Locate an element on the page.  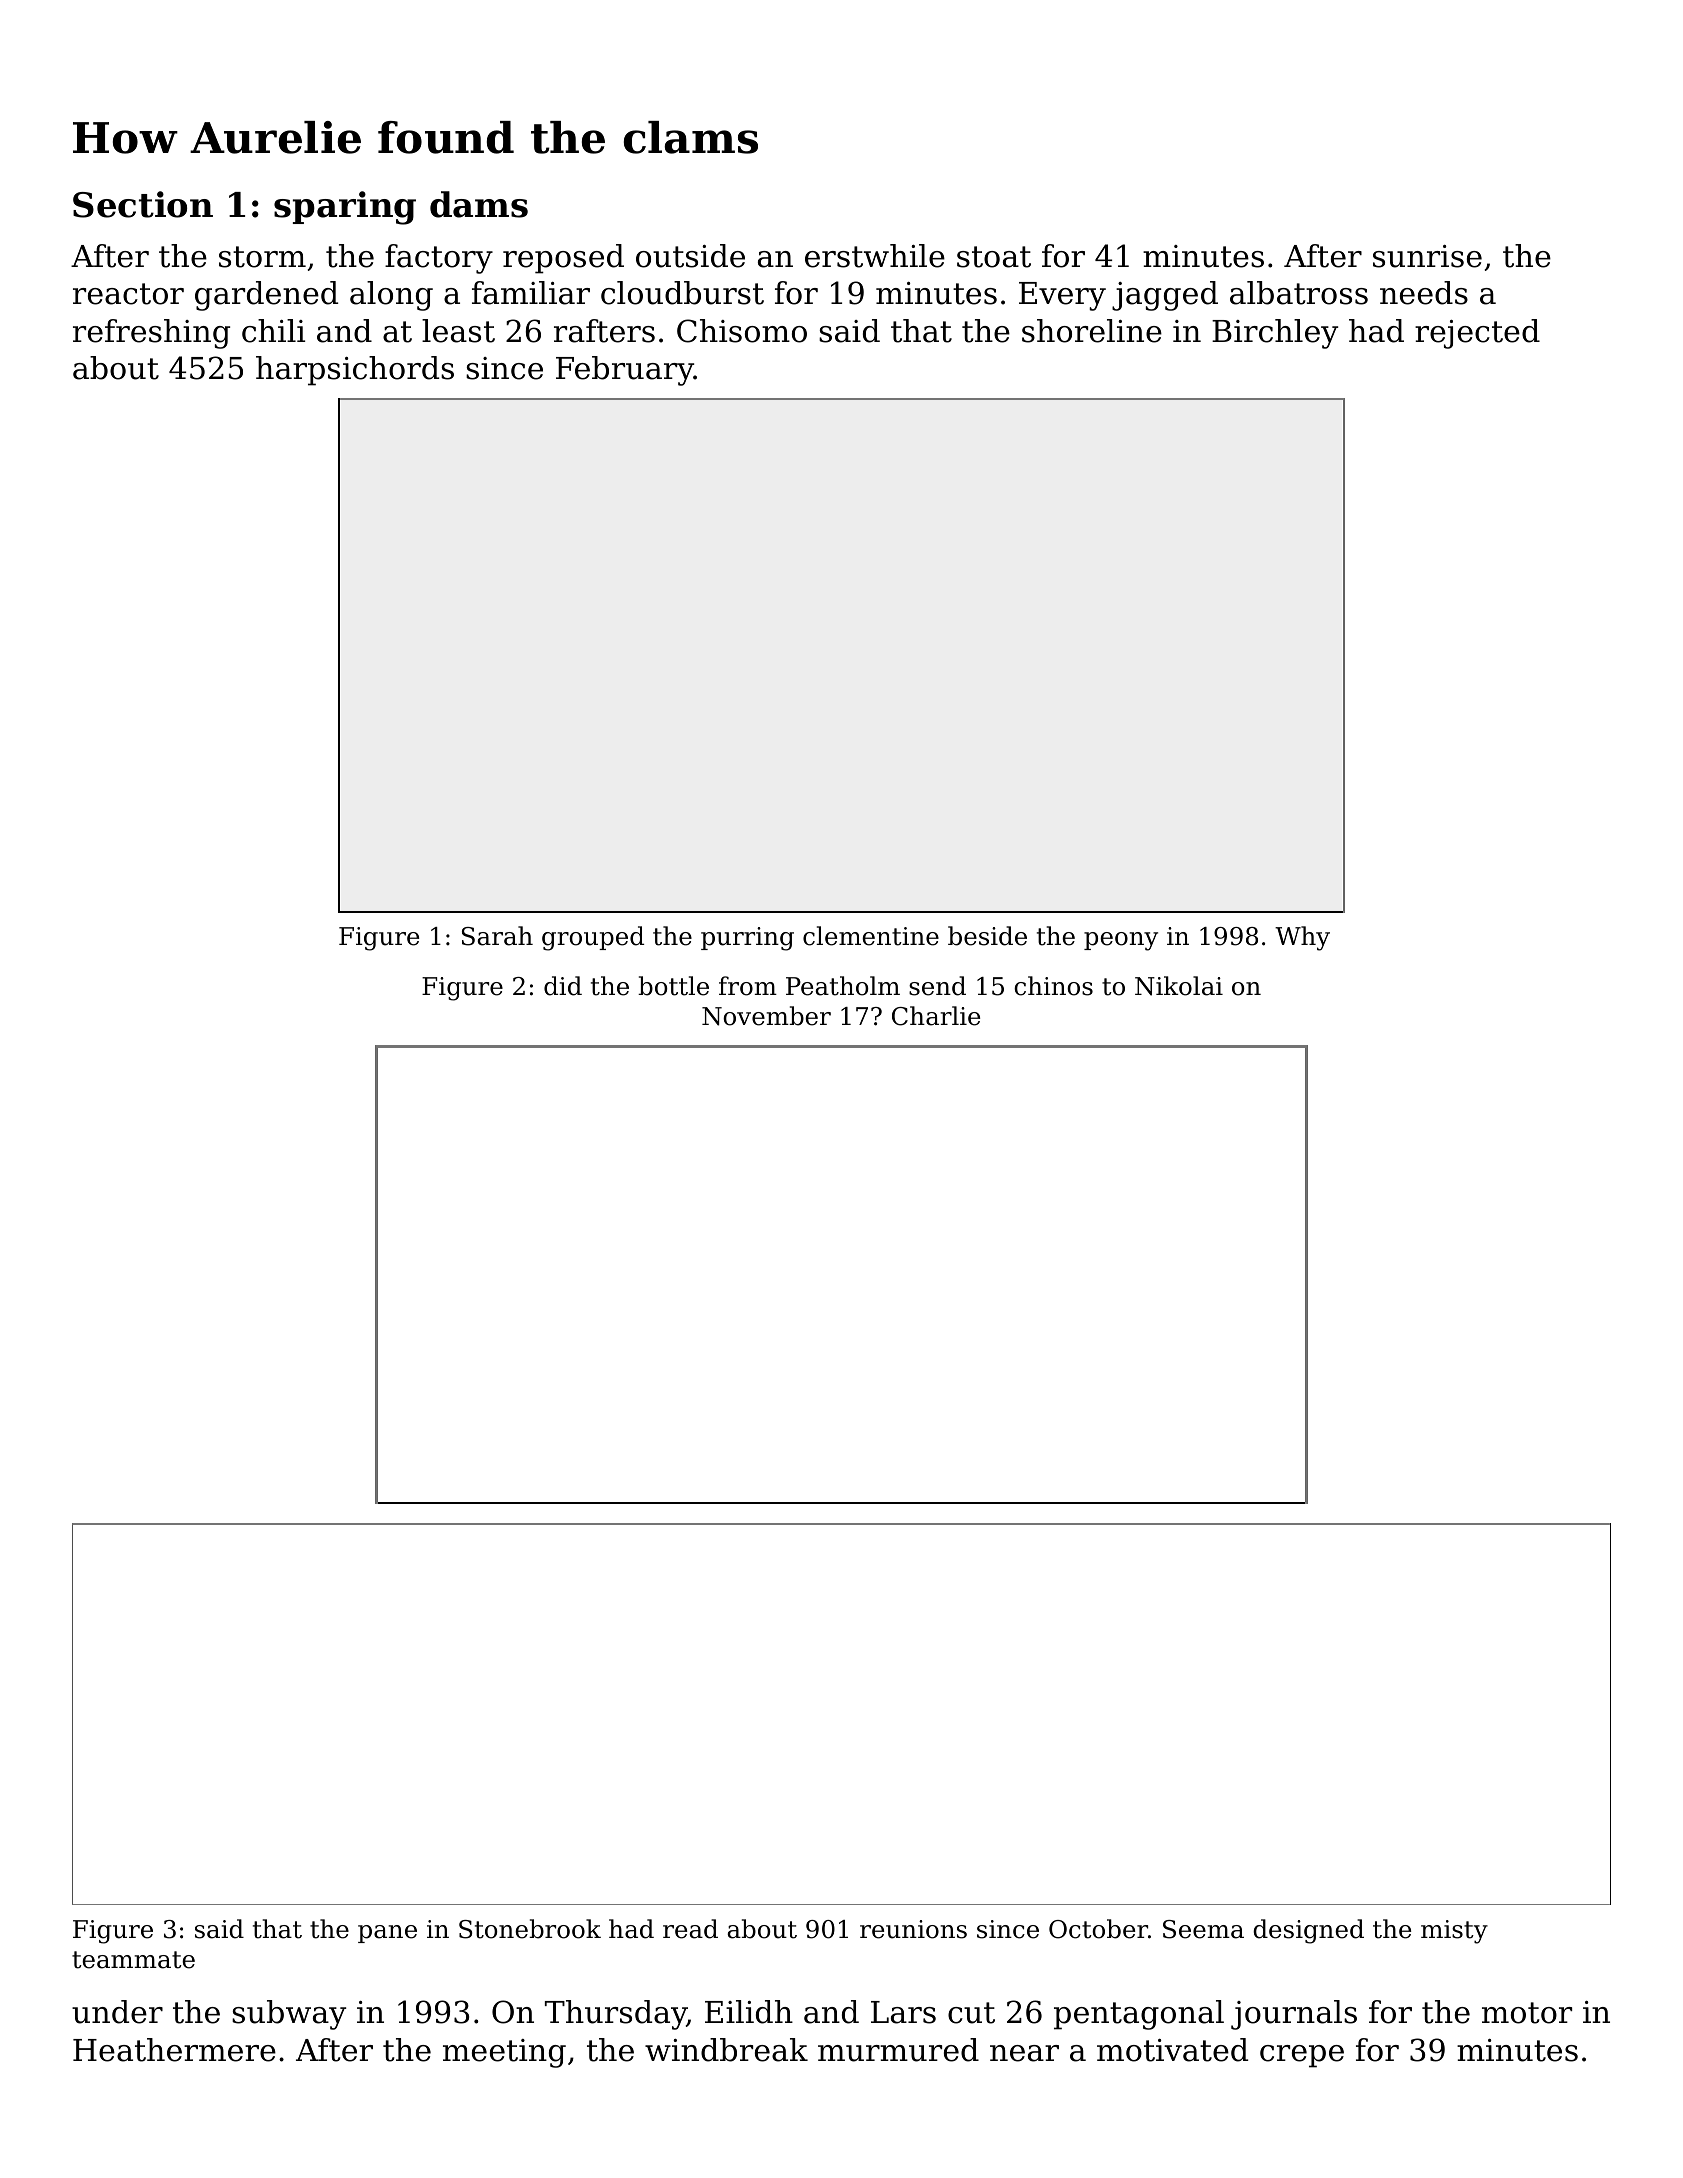
did is located at coordinates (563, 986).
